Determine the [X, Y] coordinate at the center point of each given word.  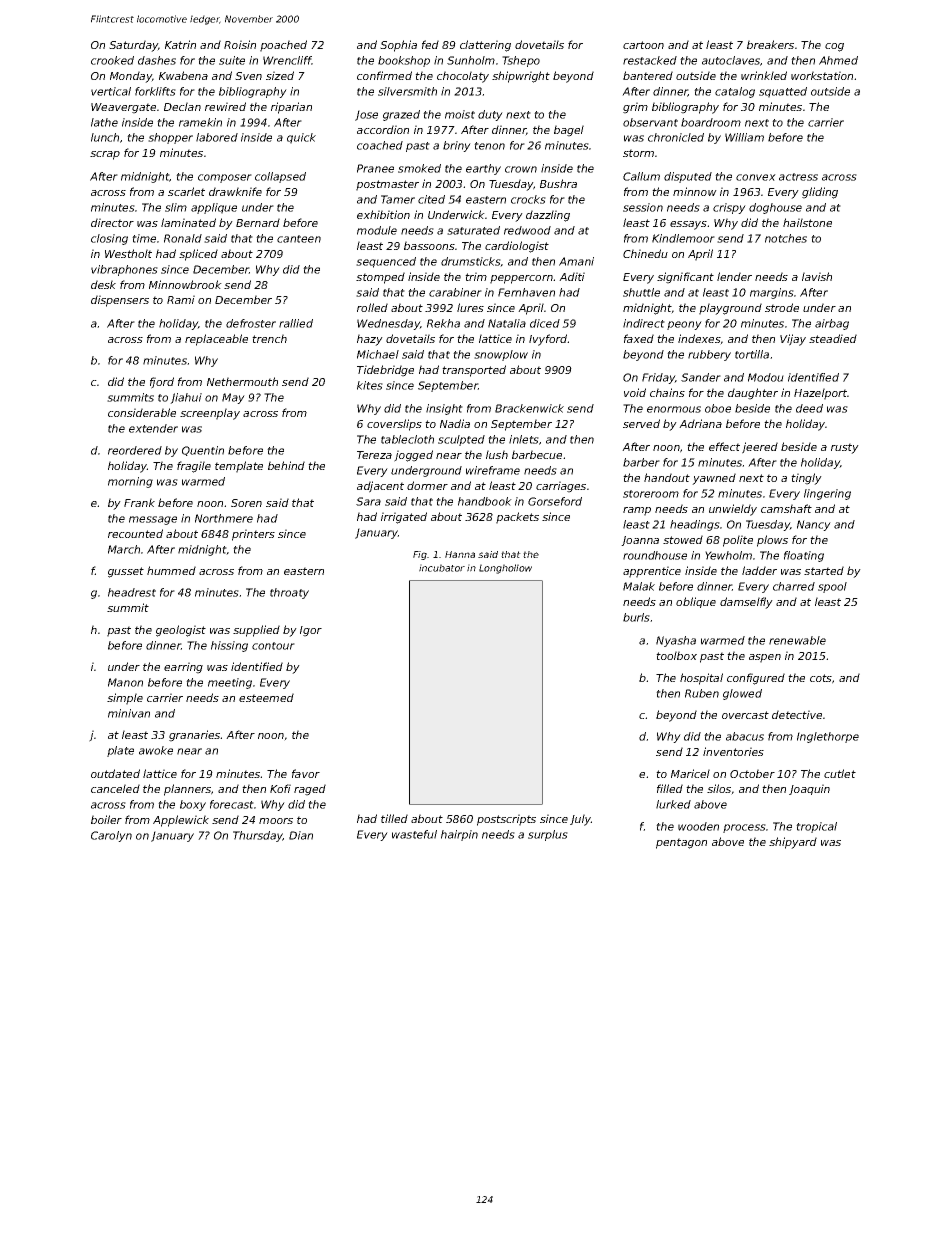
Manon [125, 682]
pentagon [681, 843]
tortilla [752, 354]
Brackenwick [529, 408]
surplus [548, 835]
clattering [485, 46]
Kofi [280, 788]
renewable [797, 640]
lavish [817, 276]
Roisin [240, 44]
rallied [296, 323]
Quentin [203, 451]
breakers [770, 44]
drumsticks [471, 262]
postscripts [506, 820]
